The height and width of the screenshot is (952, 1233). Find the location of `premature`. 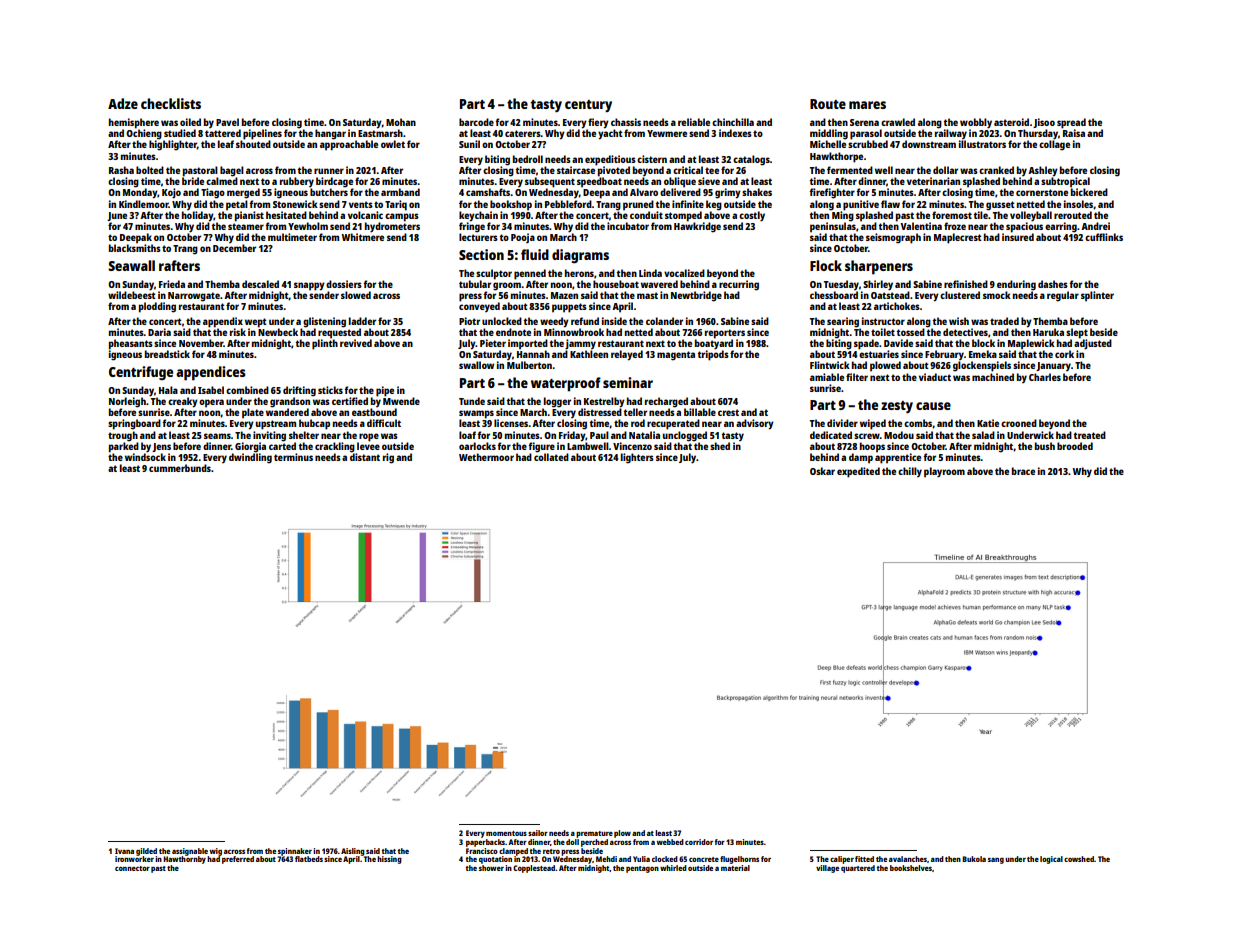

premature is located at coordinates (594, 834).
